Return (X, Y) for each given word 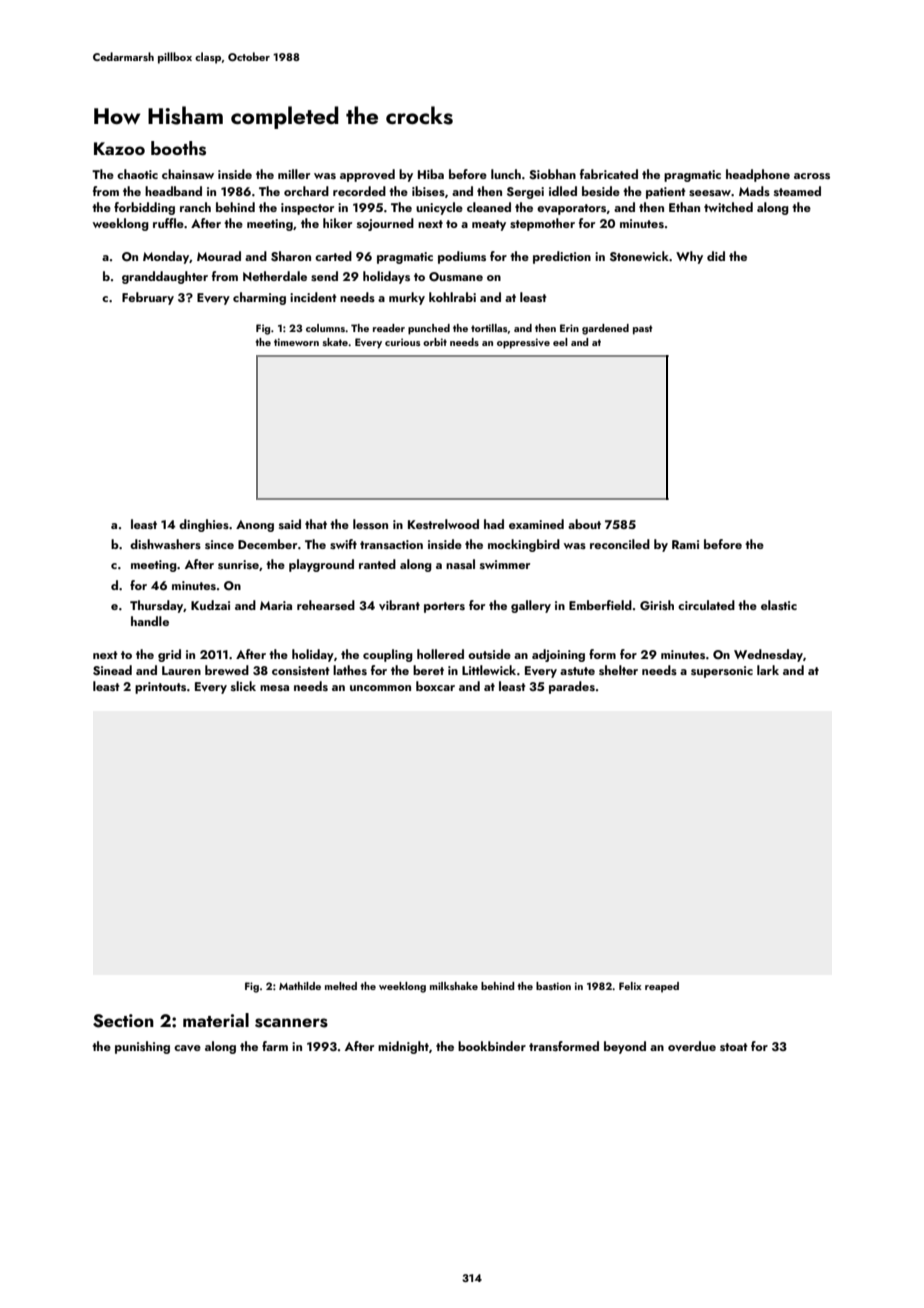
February (148, 298)
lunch (506, 174)
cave (187, 1048)
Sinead (112, 670)
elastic (779, 605)
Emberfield (600, 605)
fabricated (609, 174)
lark (768, 670)
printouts (160, 688)
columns (325, 328)
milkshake (454, 986)
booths (178, 148)
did (716, 256)
